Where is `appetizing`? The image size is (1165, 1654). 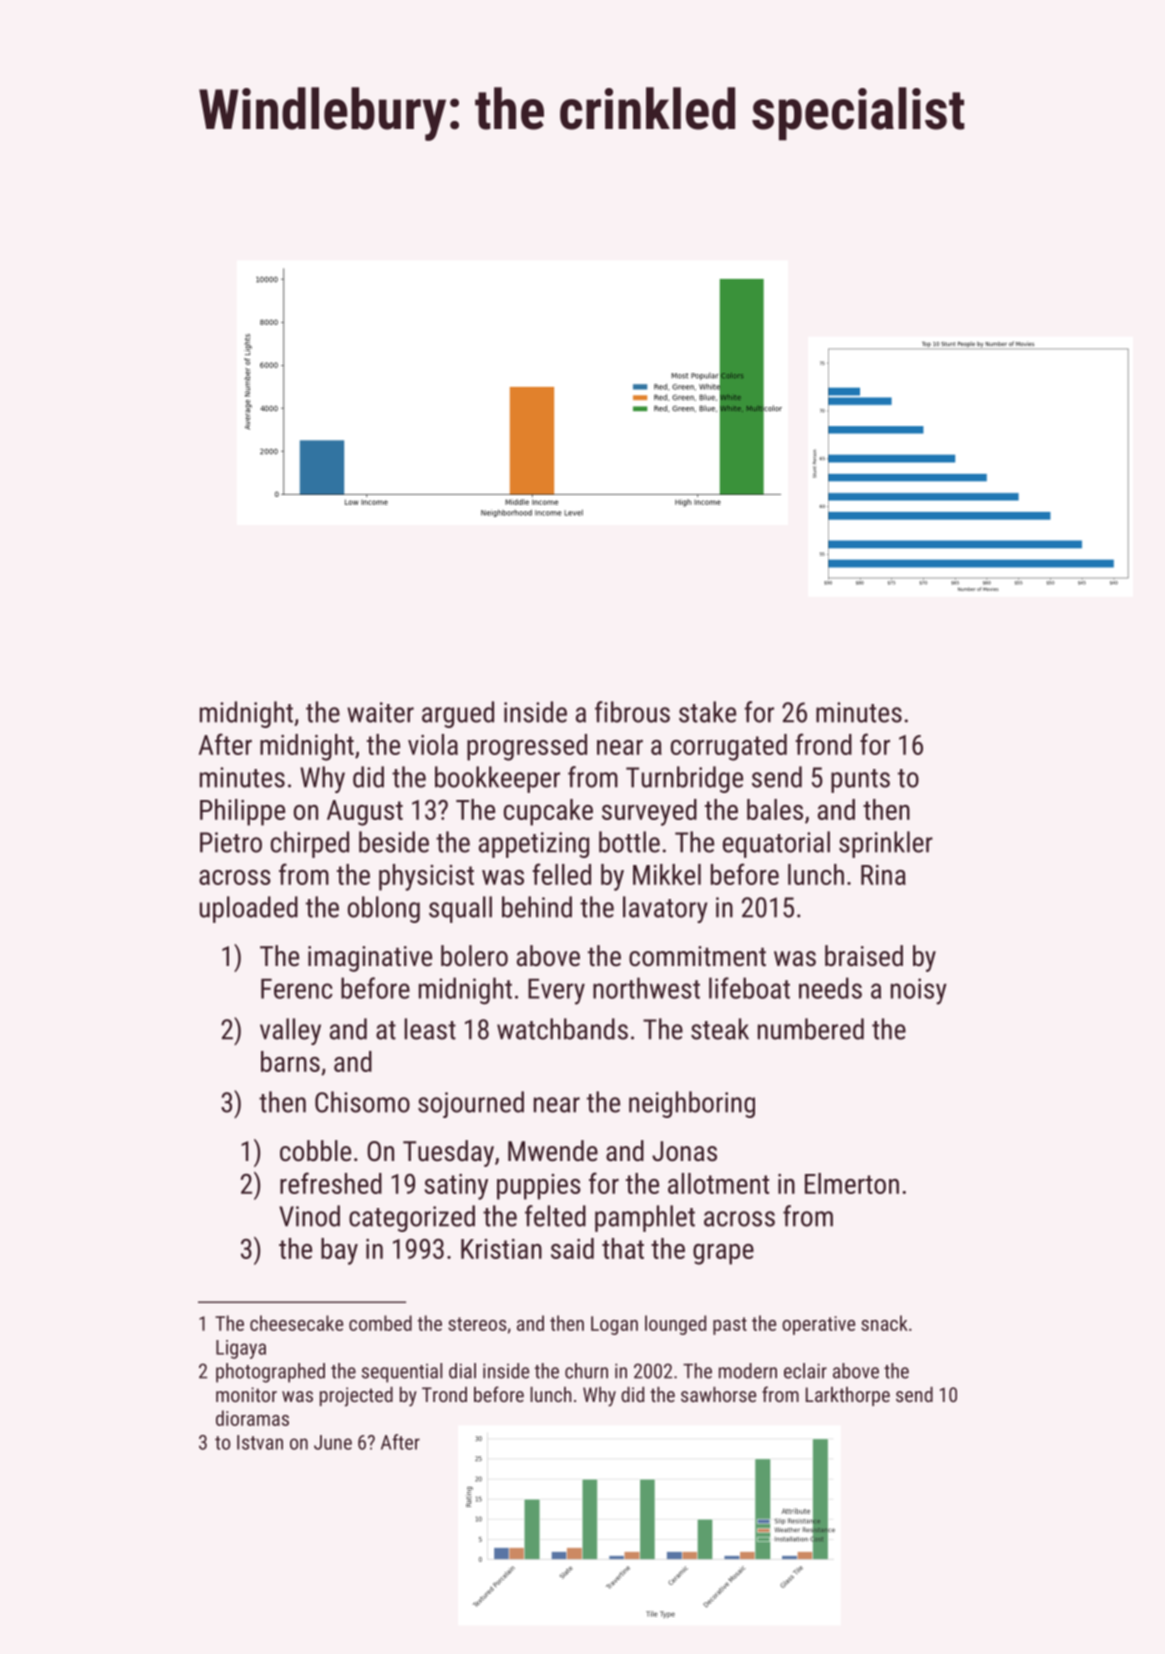
appetizing is located at coordinates (534, 845).
